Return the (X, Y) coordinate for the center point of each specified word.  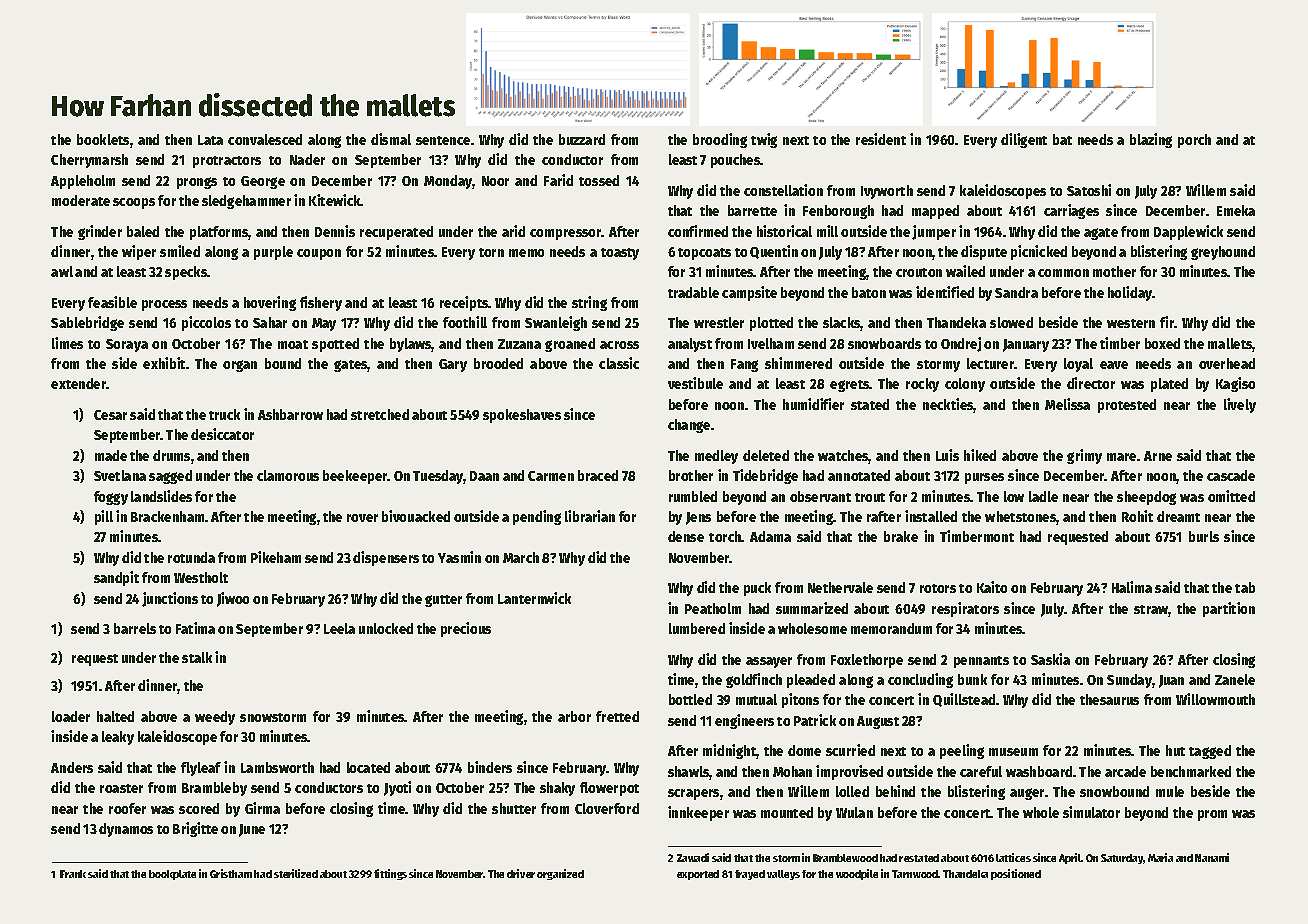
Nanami (1212, 857)
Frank (73, 874)
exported (698, 875)
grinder (100, 232)
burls (1204, 536)
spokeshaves (522, 416)
